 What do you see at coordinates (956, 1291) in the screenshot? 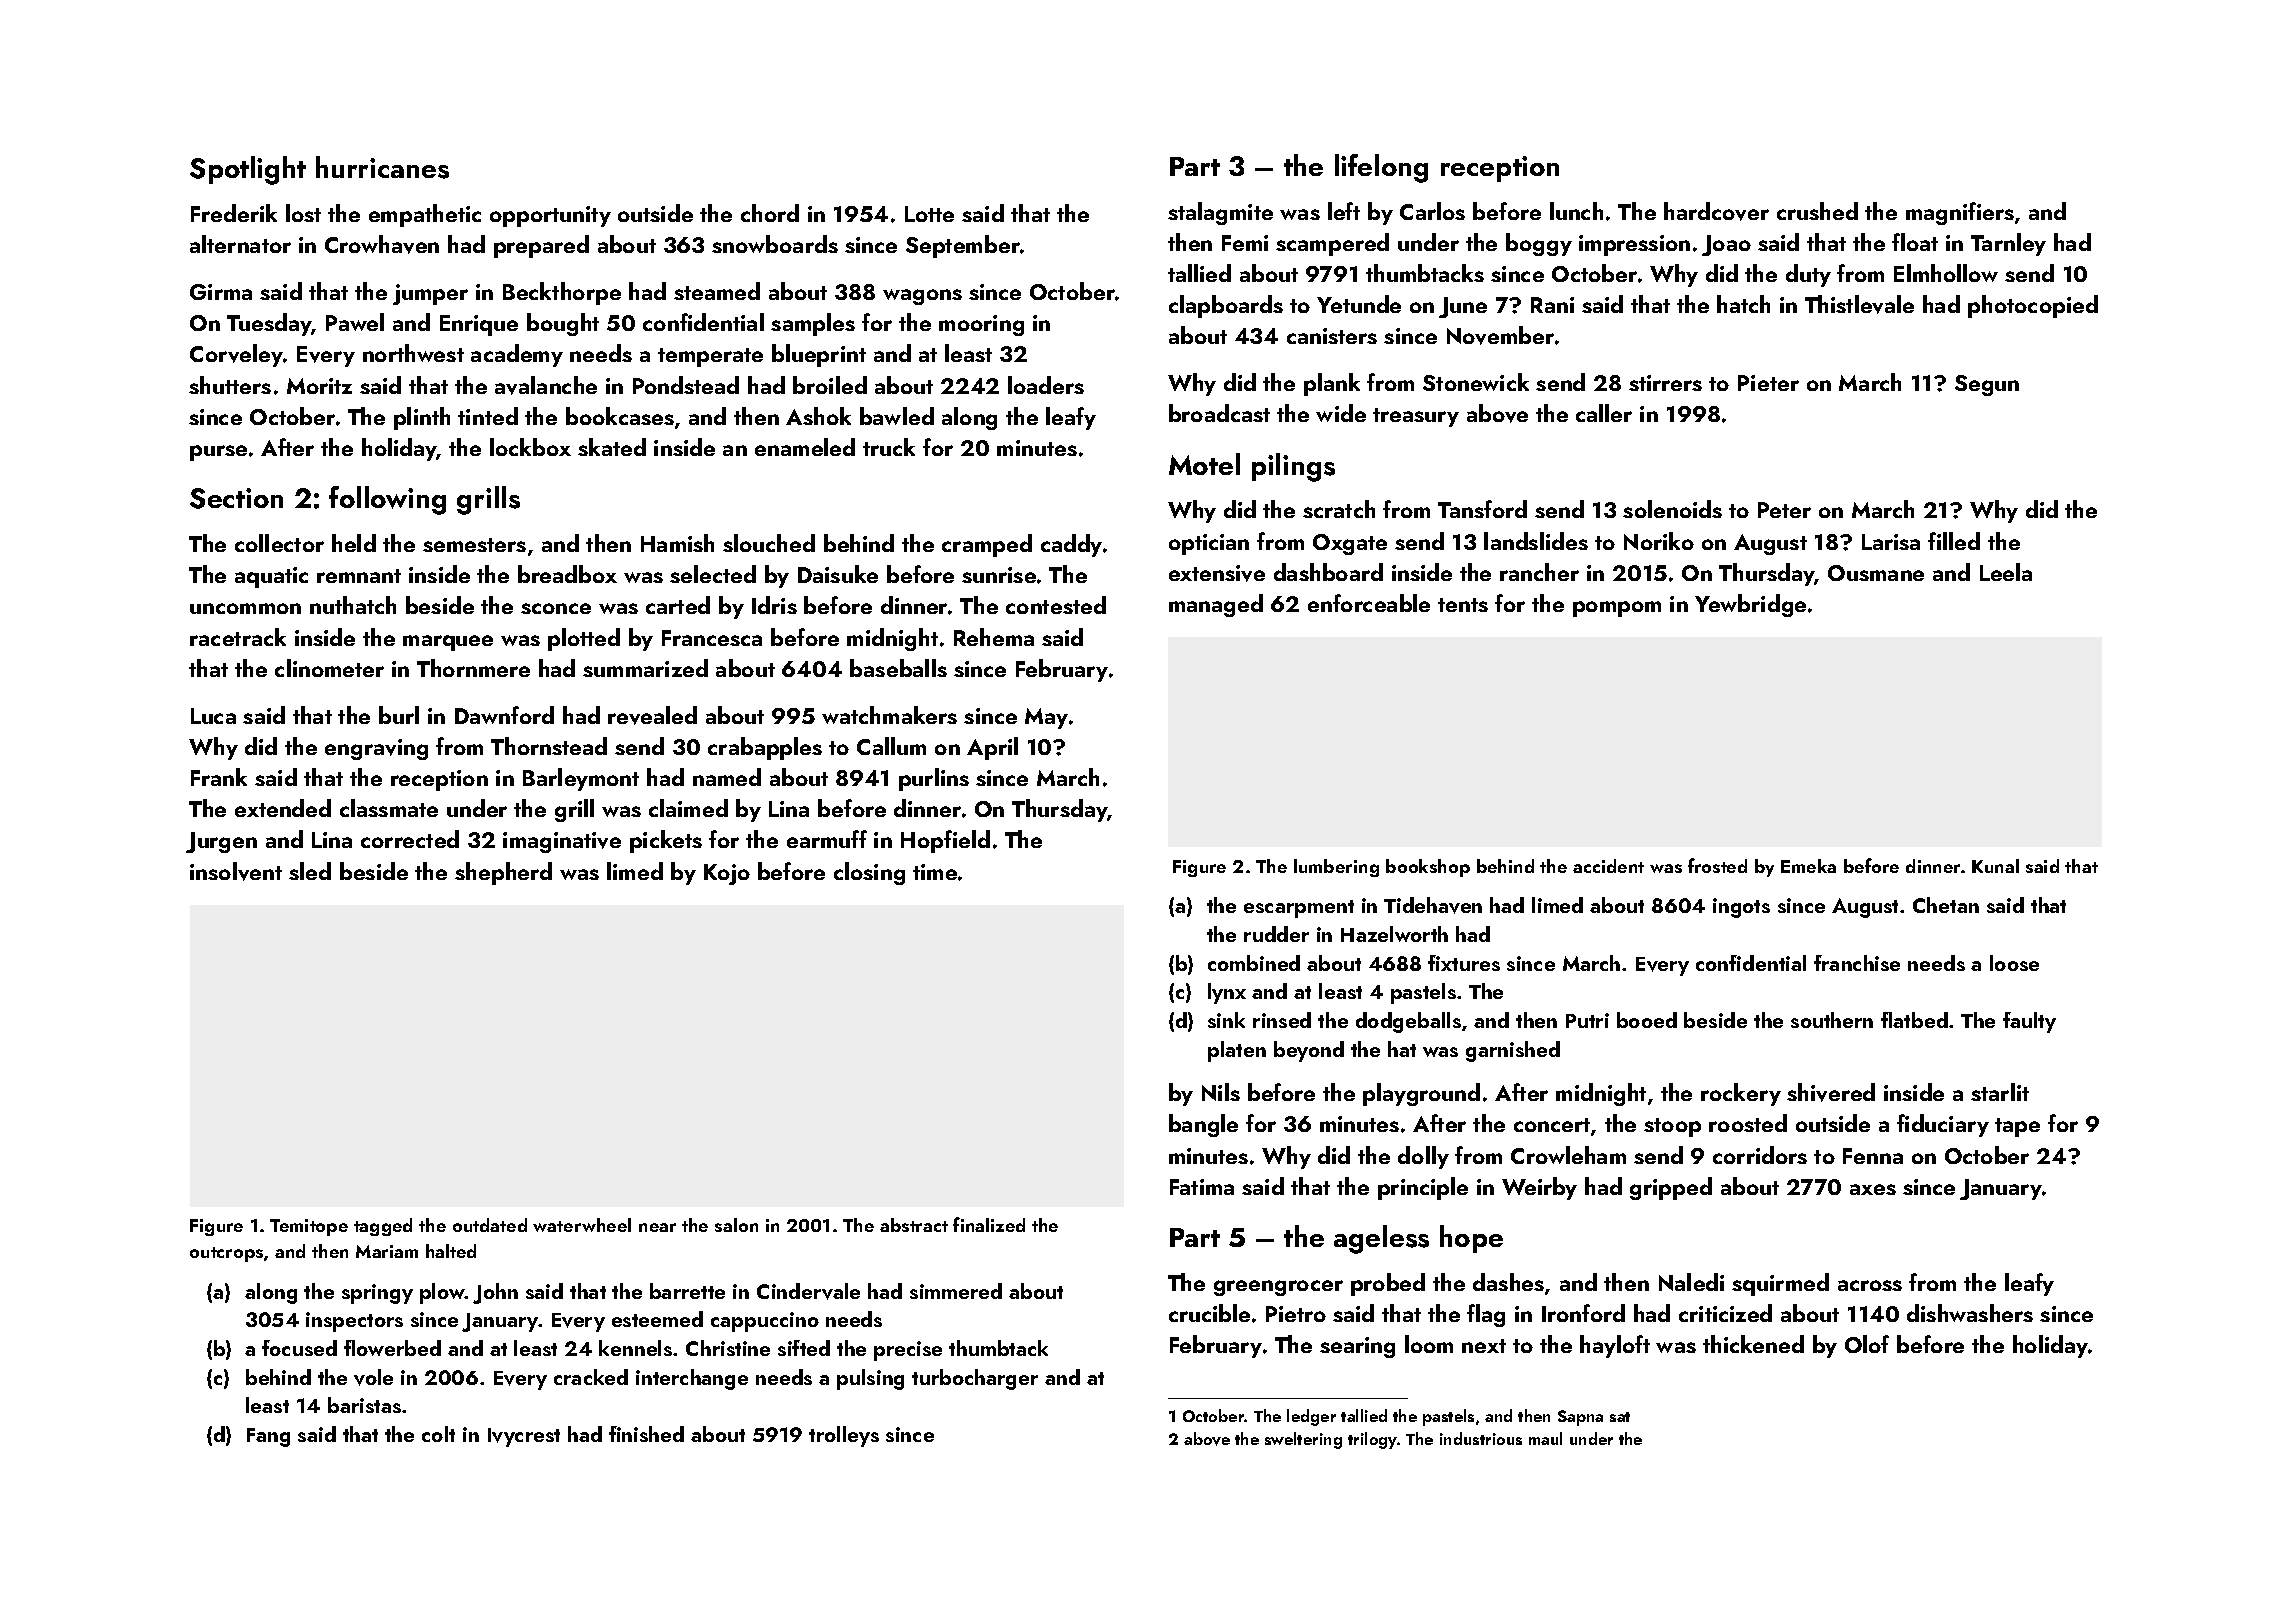
I see `simmered` at bounding box center [956, 1291].
